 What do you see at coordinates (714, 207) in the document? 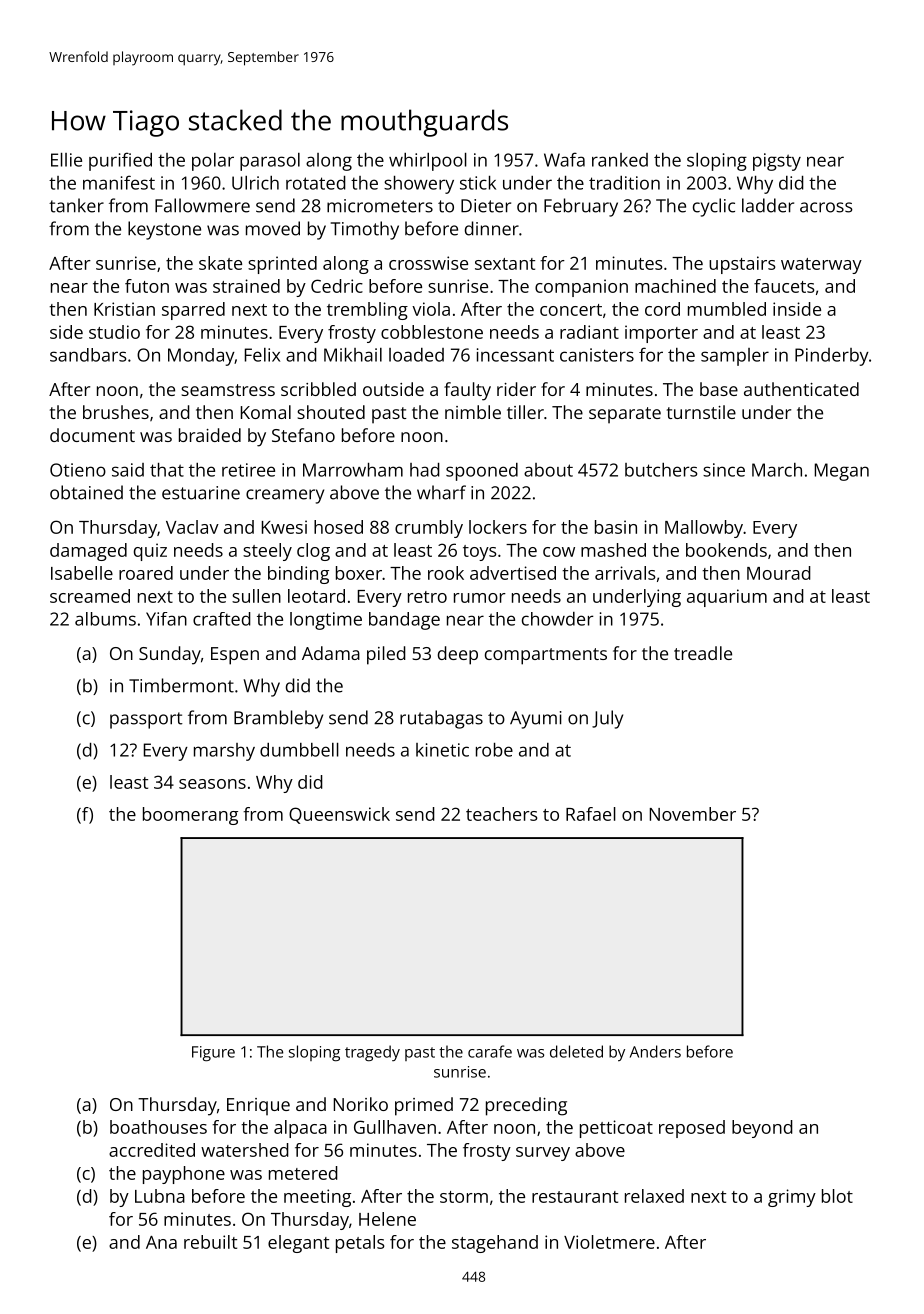
I see `cyclic` at bounding box center [714, 207].
